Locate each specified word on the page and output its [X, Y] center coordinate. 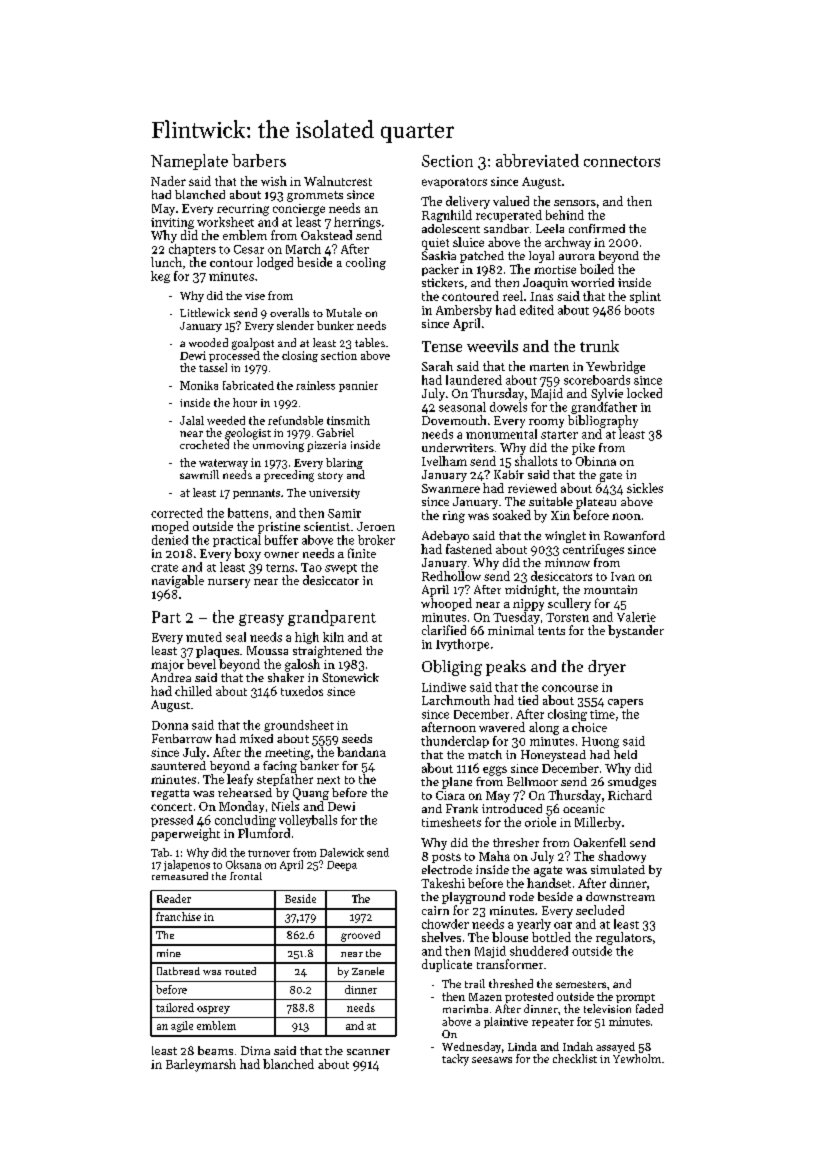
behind [565, 215]
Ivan [623, 576]
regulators [624, 938]
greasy [261, 620]
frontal [246, 876]
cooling [366, 263]
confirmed [597, 228]
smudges [632, 783]
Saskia [439, 255]
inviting [172, 223]
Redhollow [451, 576]
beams [215, 1050]
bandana [361, 752]
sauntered [178, 765]
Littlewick [205, 312]
